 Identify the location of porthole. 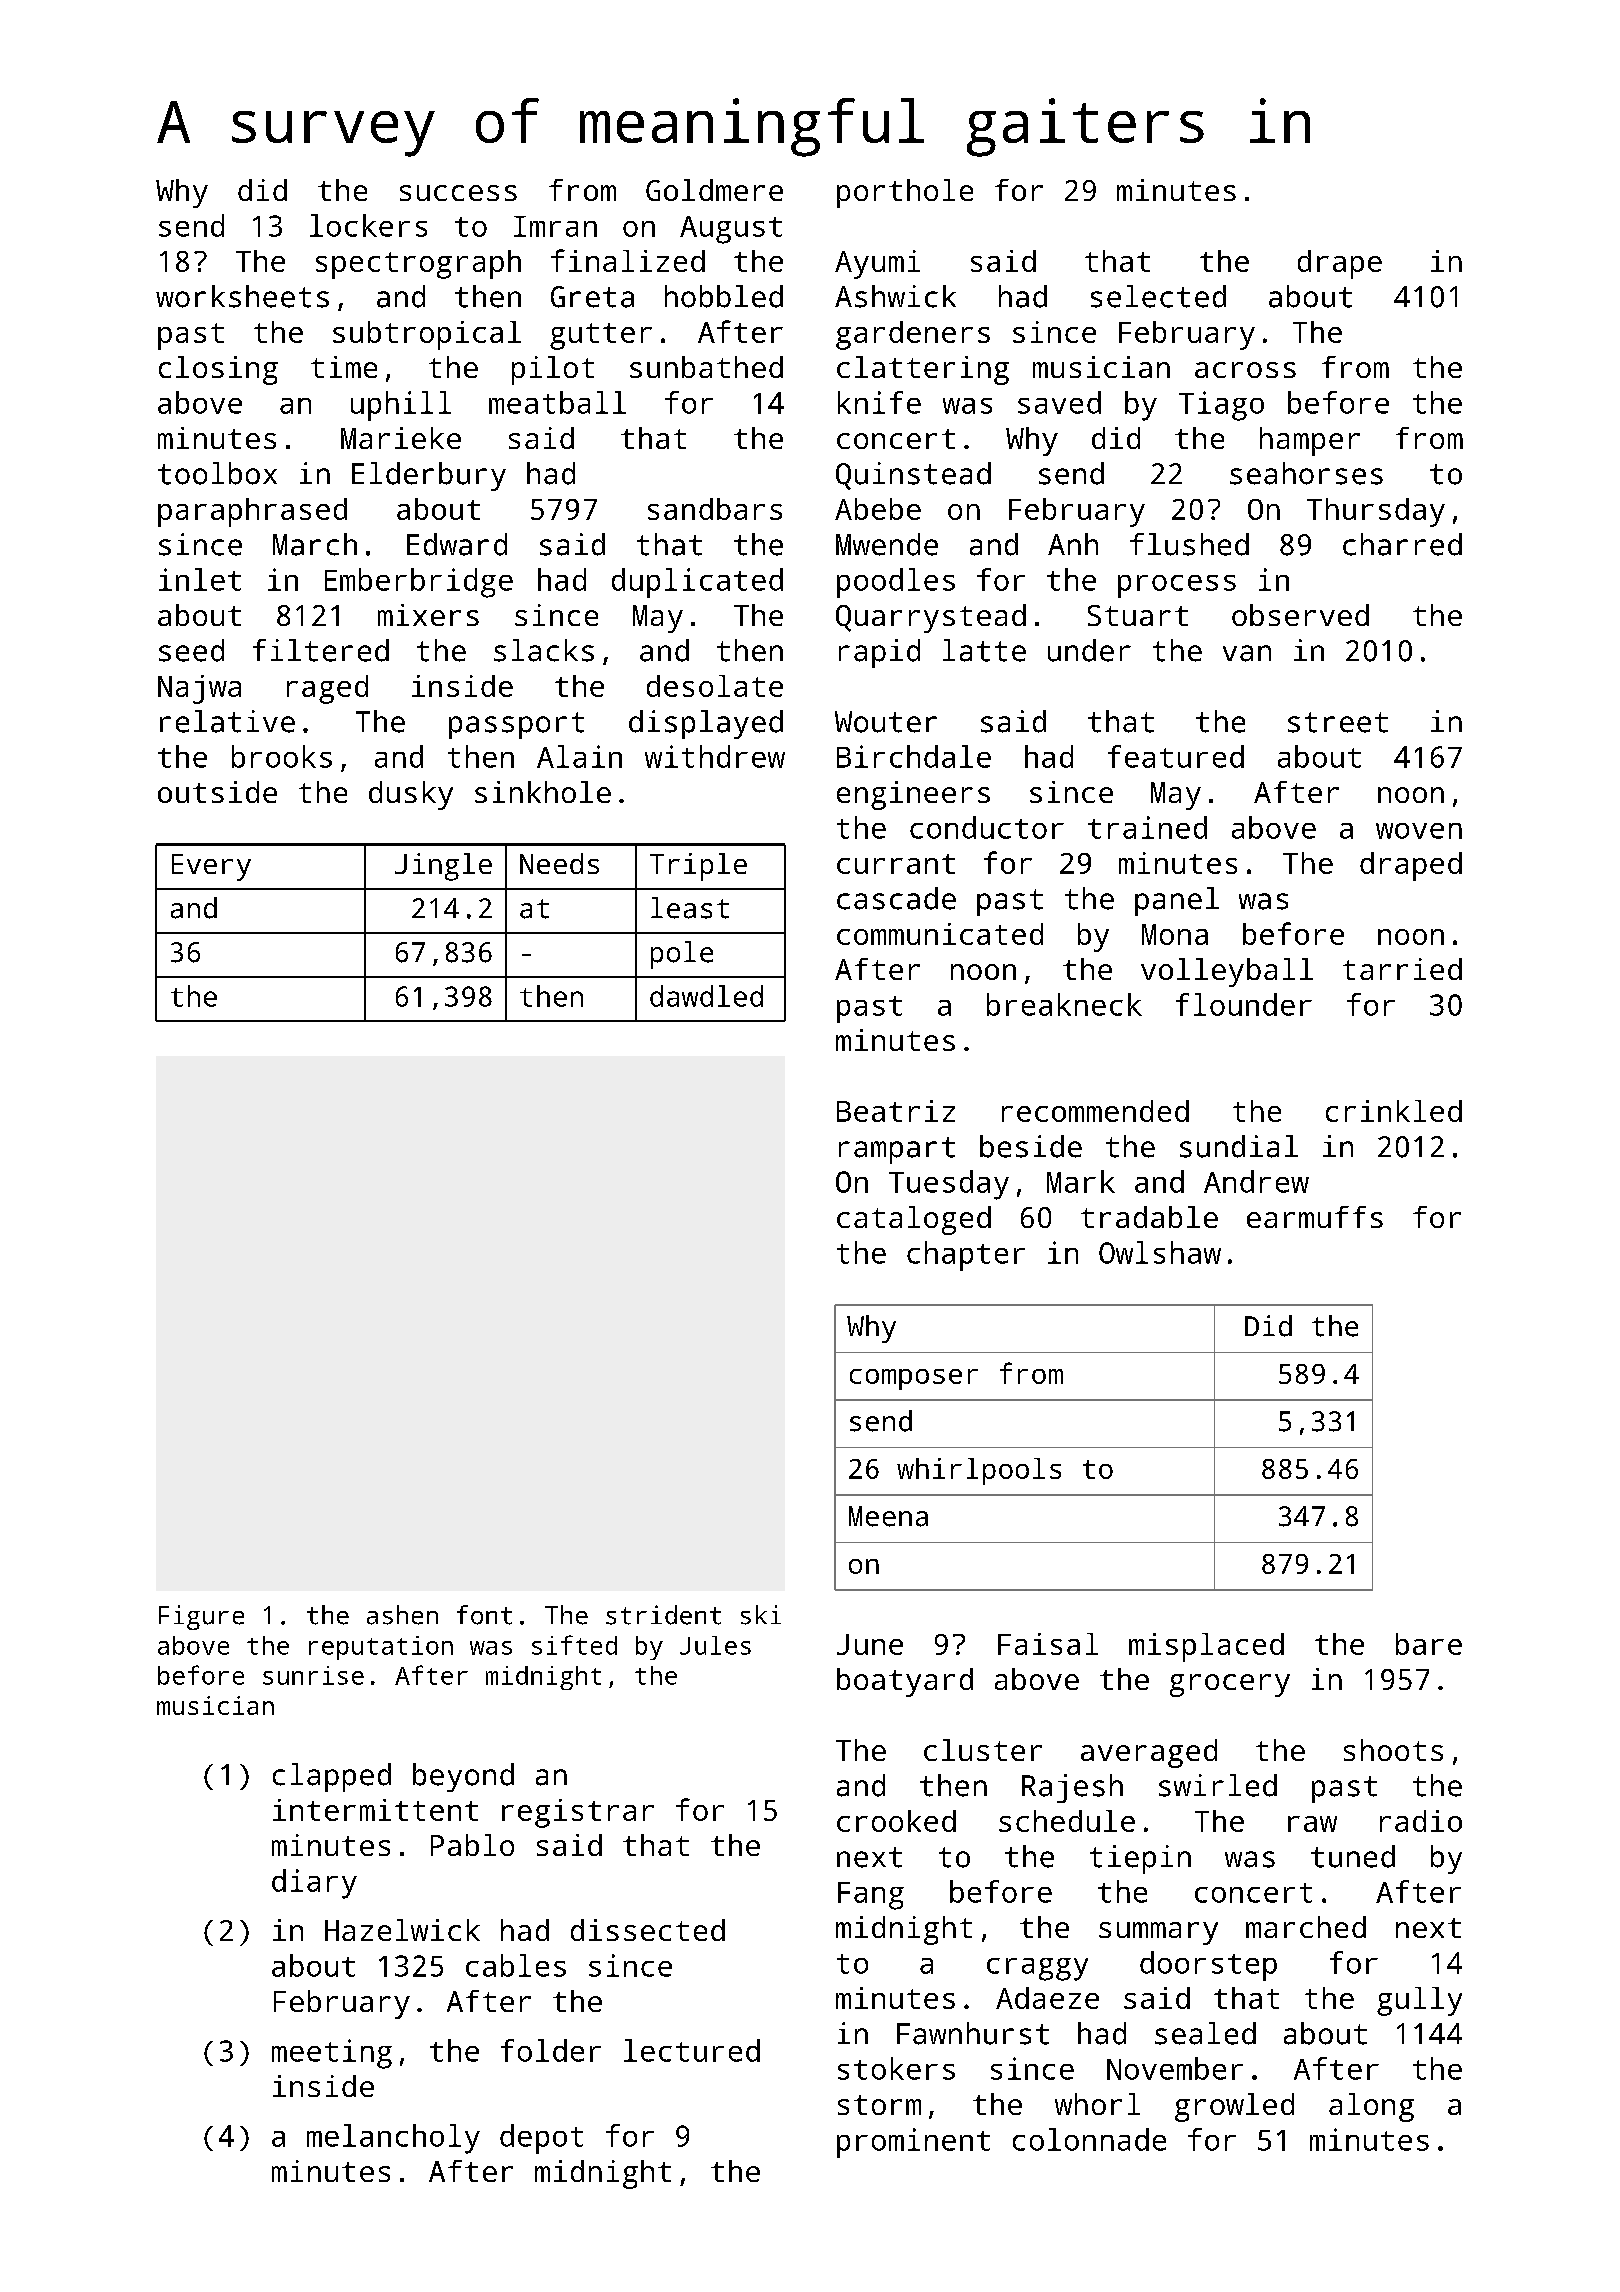
(905, 193).
